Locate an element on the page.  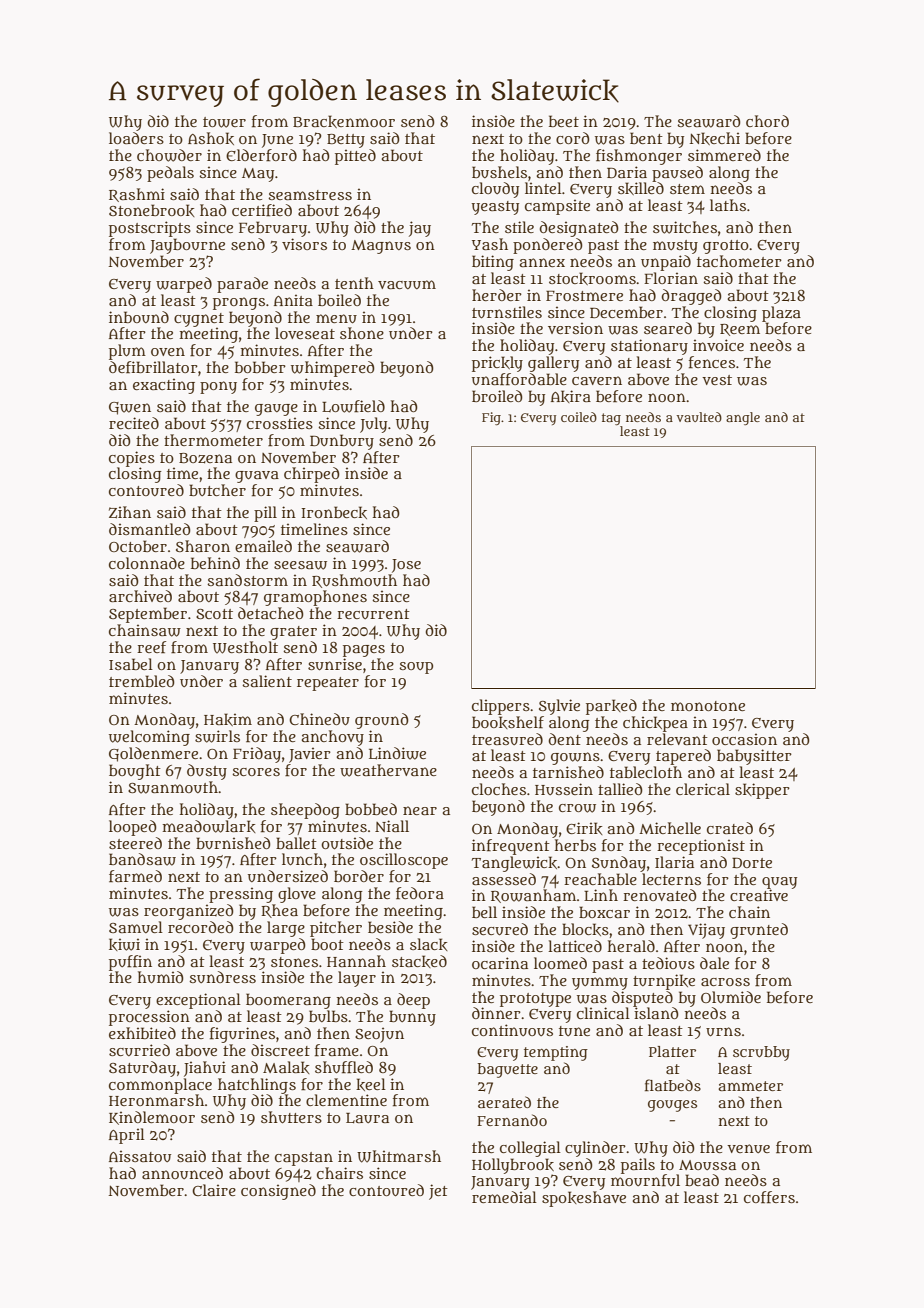
loaders is located at coordinates (136, 138).
